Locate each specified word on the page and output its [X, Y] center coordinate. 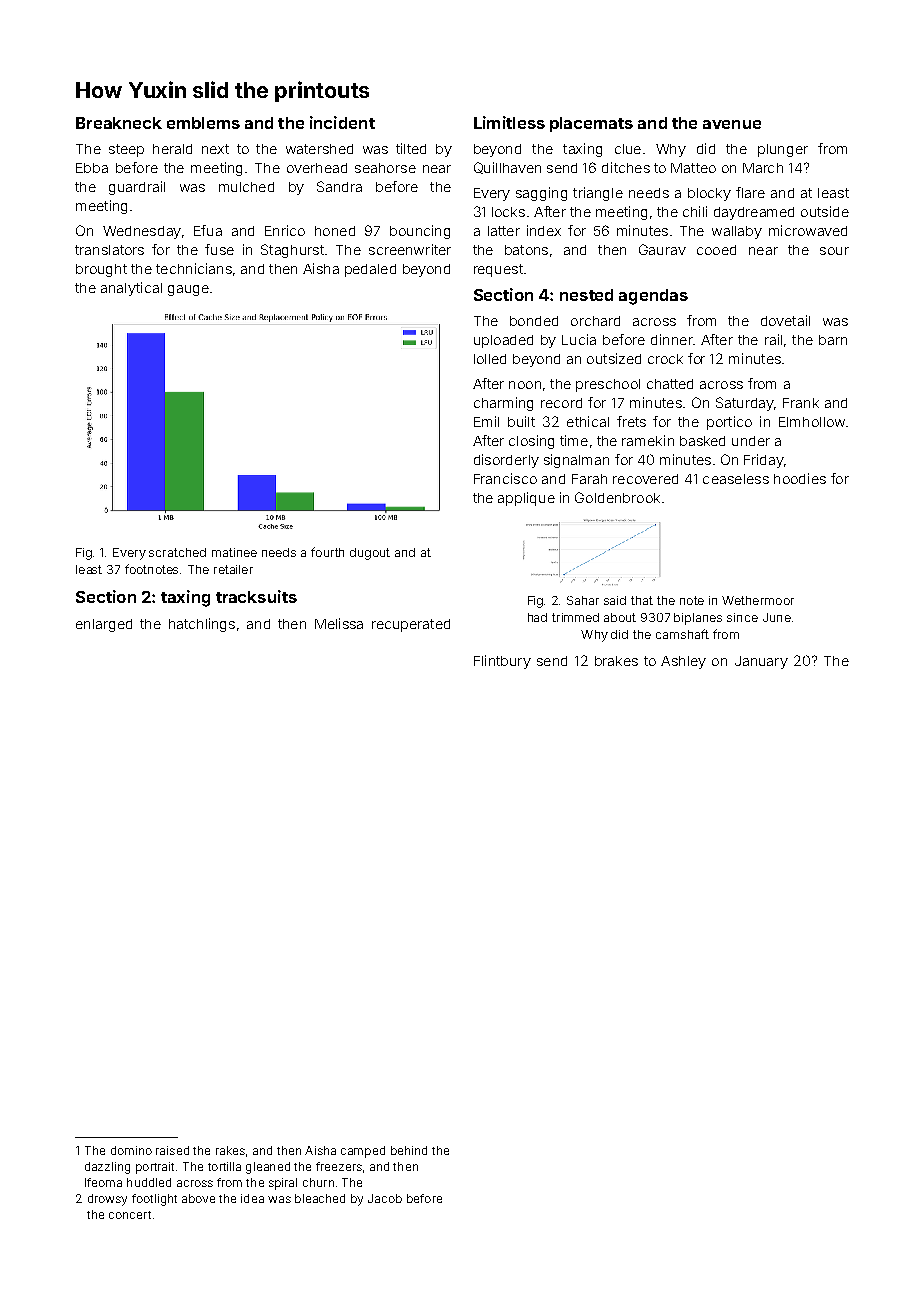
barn [833, 340]
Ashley [683, 662]
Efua [208, 230]
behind [409, 1150]
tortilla [224, 1166]
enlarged [104, 625]
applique [526, 499]
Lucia [579, 339]
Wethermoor [758, 600]
